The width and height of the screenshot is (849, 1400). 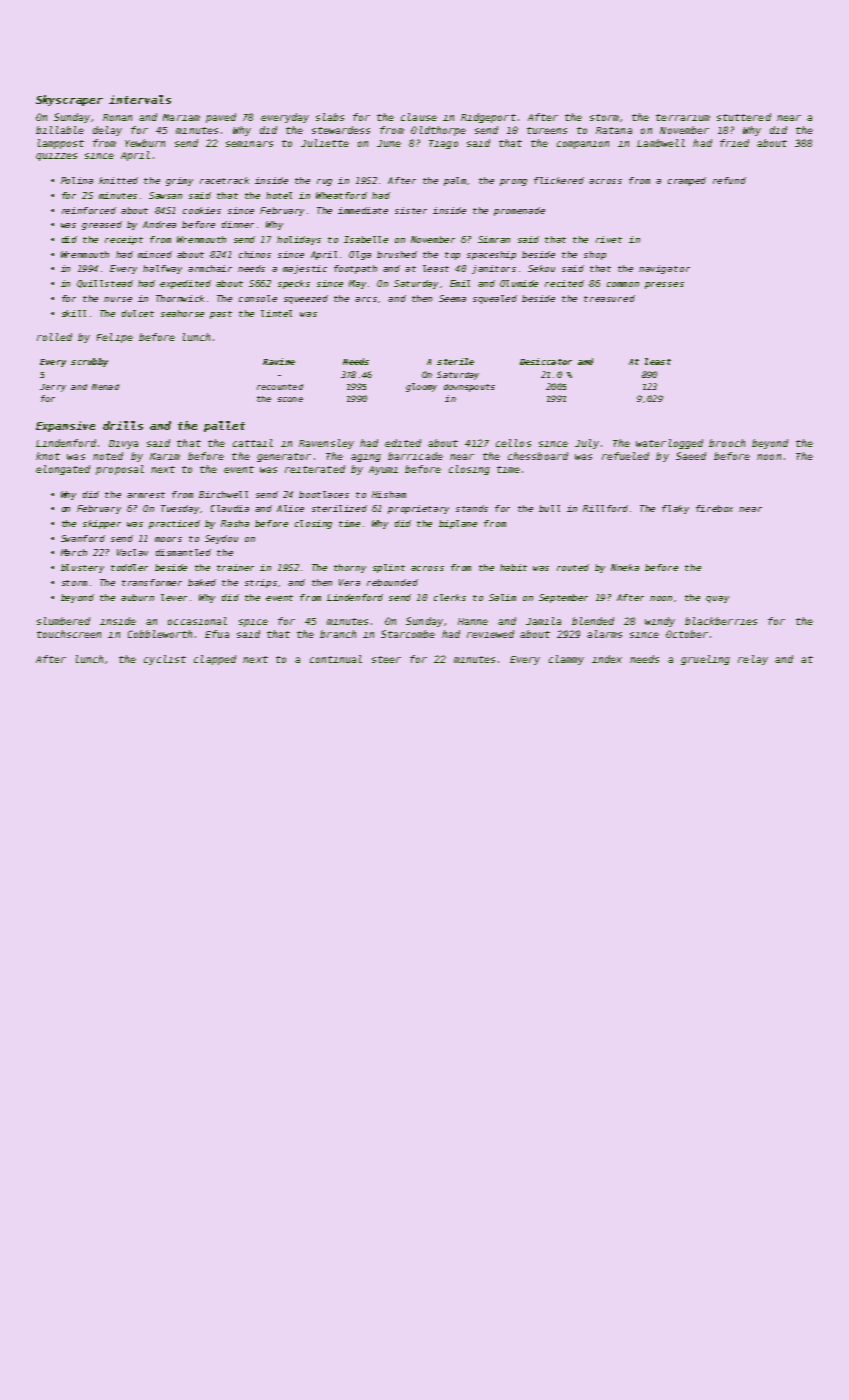 I want to click on navigator, so click(x=664, y=269).
